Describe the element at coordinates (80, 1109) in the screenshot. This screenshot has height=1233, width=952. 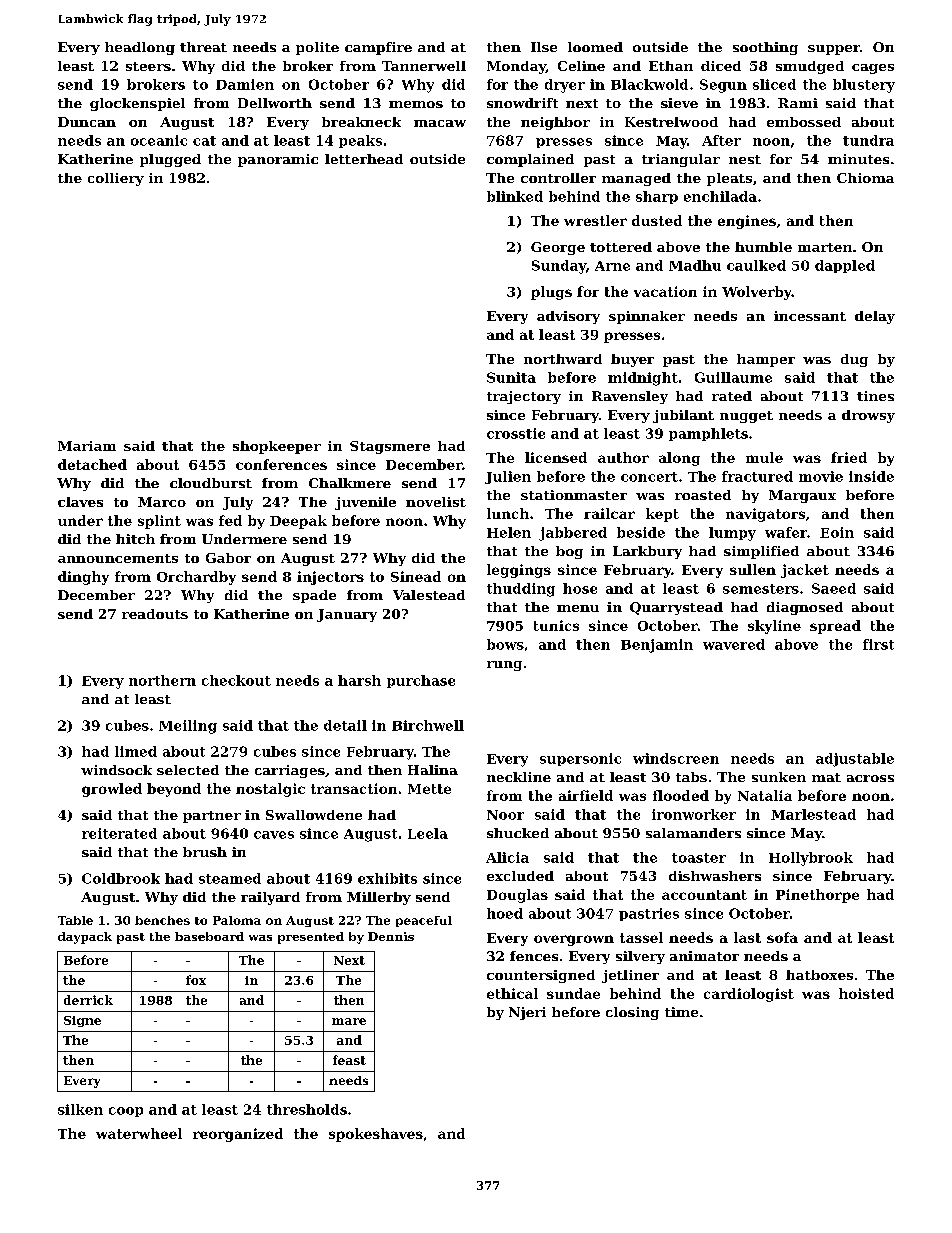
I see `silken` at that location.
